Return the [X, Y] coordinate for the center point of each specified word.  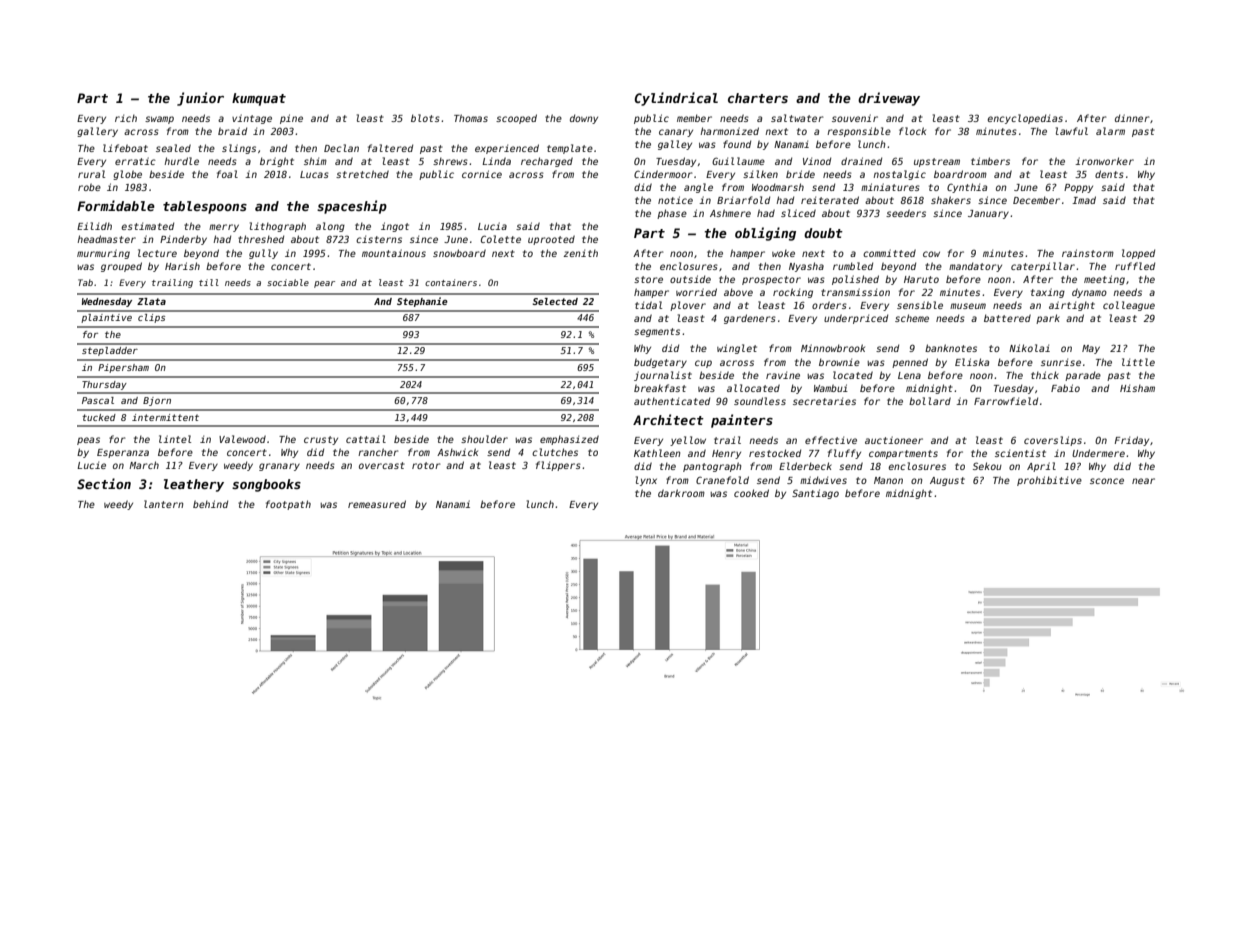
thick [1045, 375]
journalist [663, 376]
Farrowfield [1006, 401]
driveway [889, 99]
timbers [990, 161]
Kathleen [657, 453]
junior [200, 99]
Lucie [91, 465]
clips [151, 318]
